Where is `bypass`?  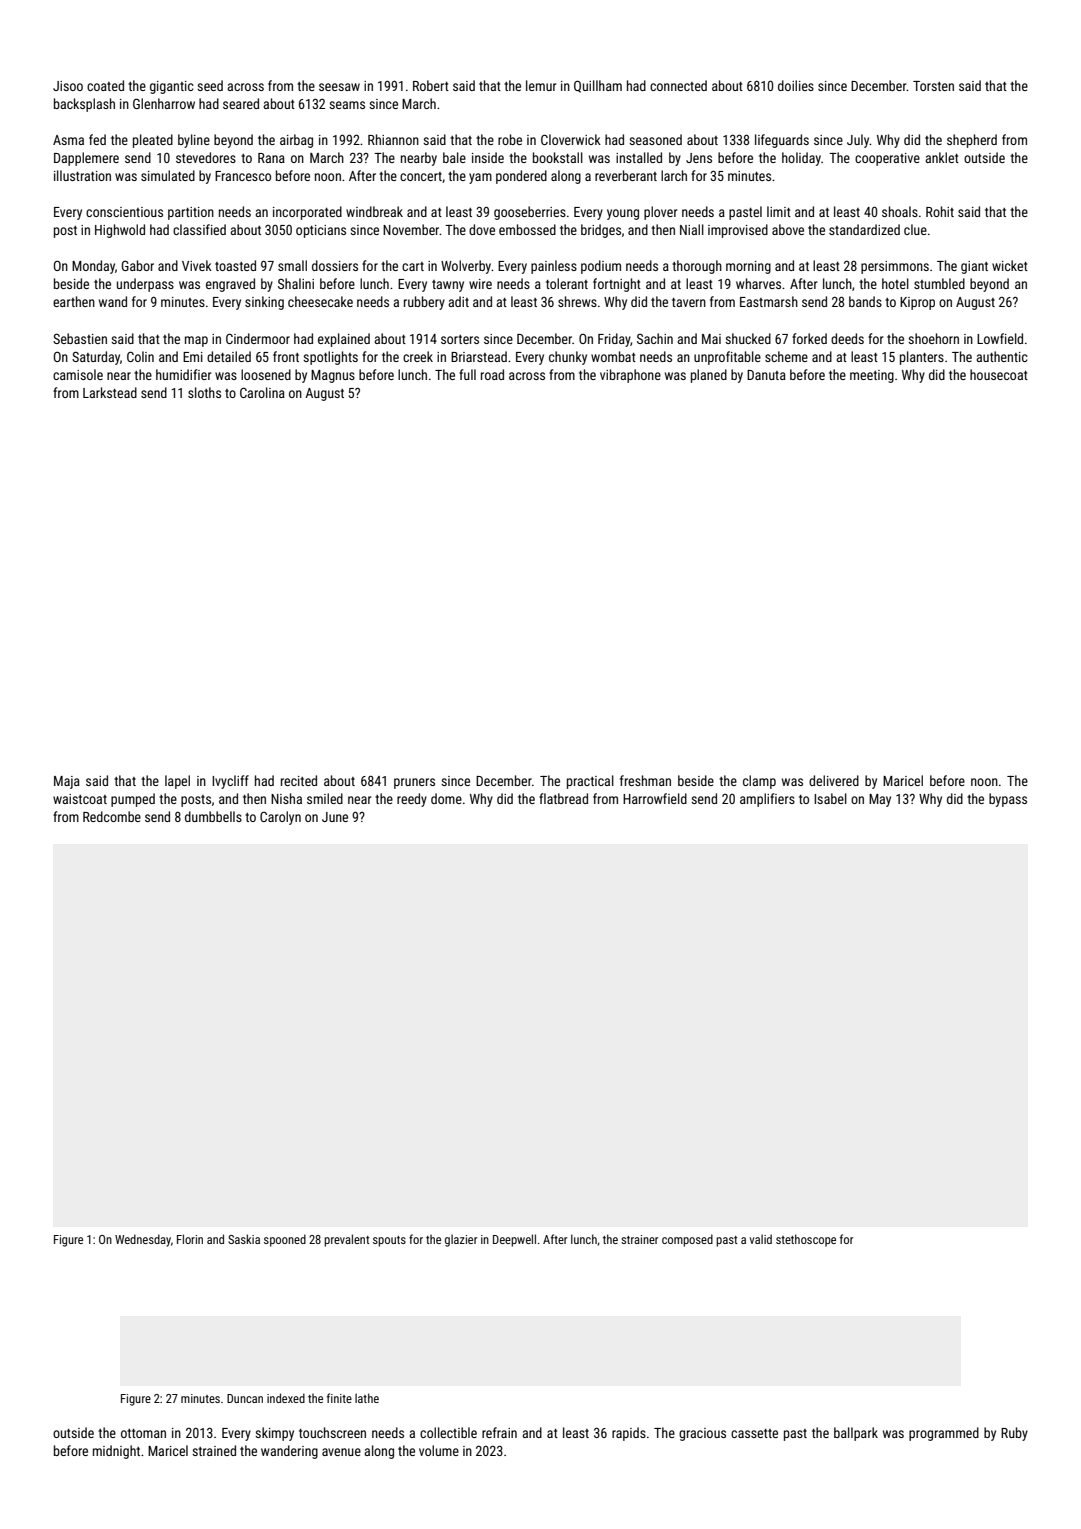
bypass is located at coordinates (1008, 800).
